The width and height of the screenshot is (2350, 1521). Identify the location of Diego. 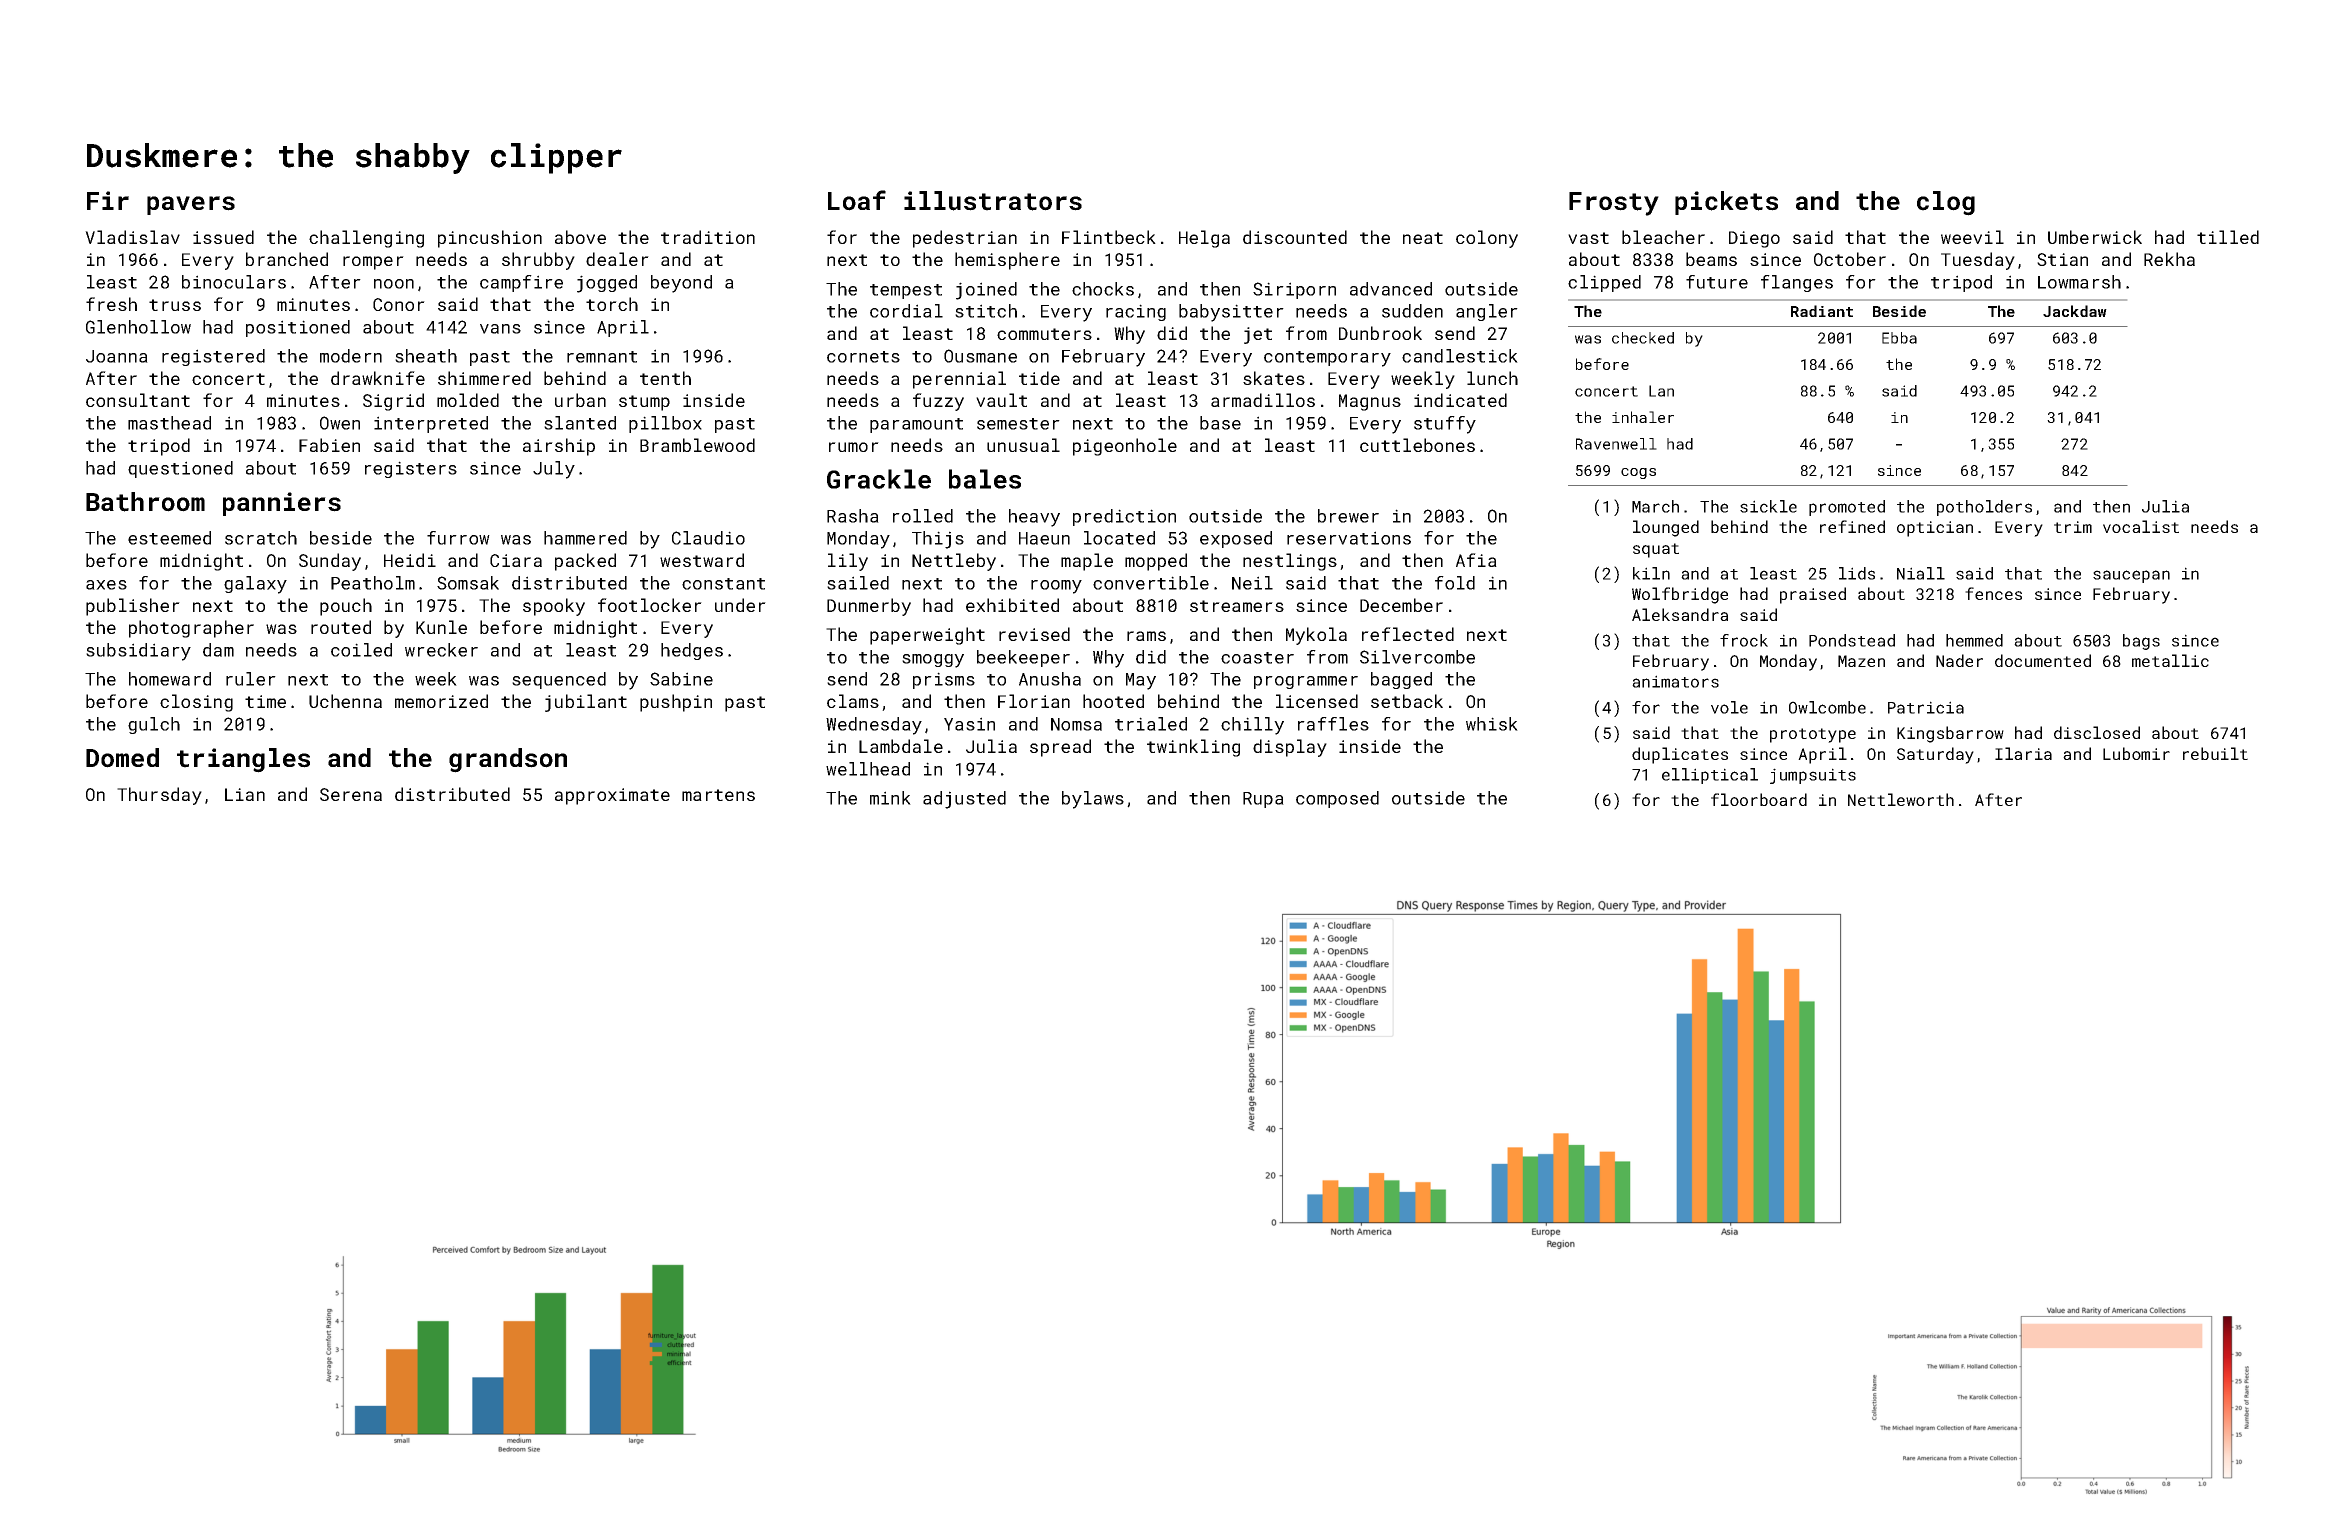
(1754, 239).
